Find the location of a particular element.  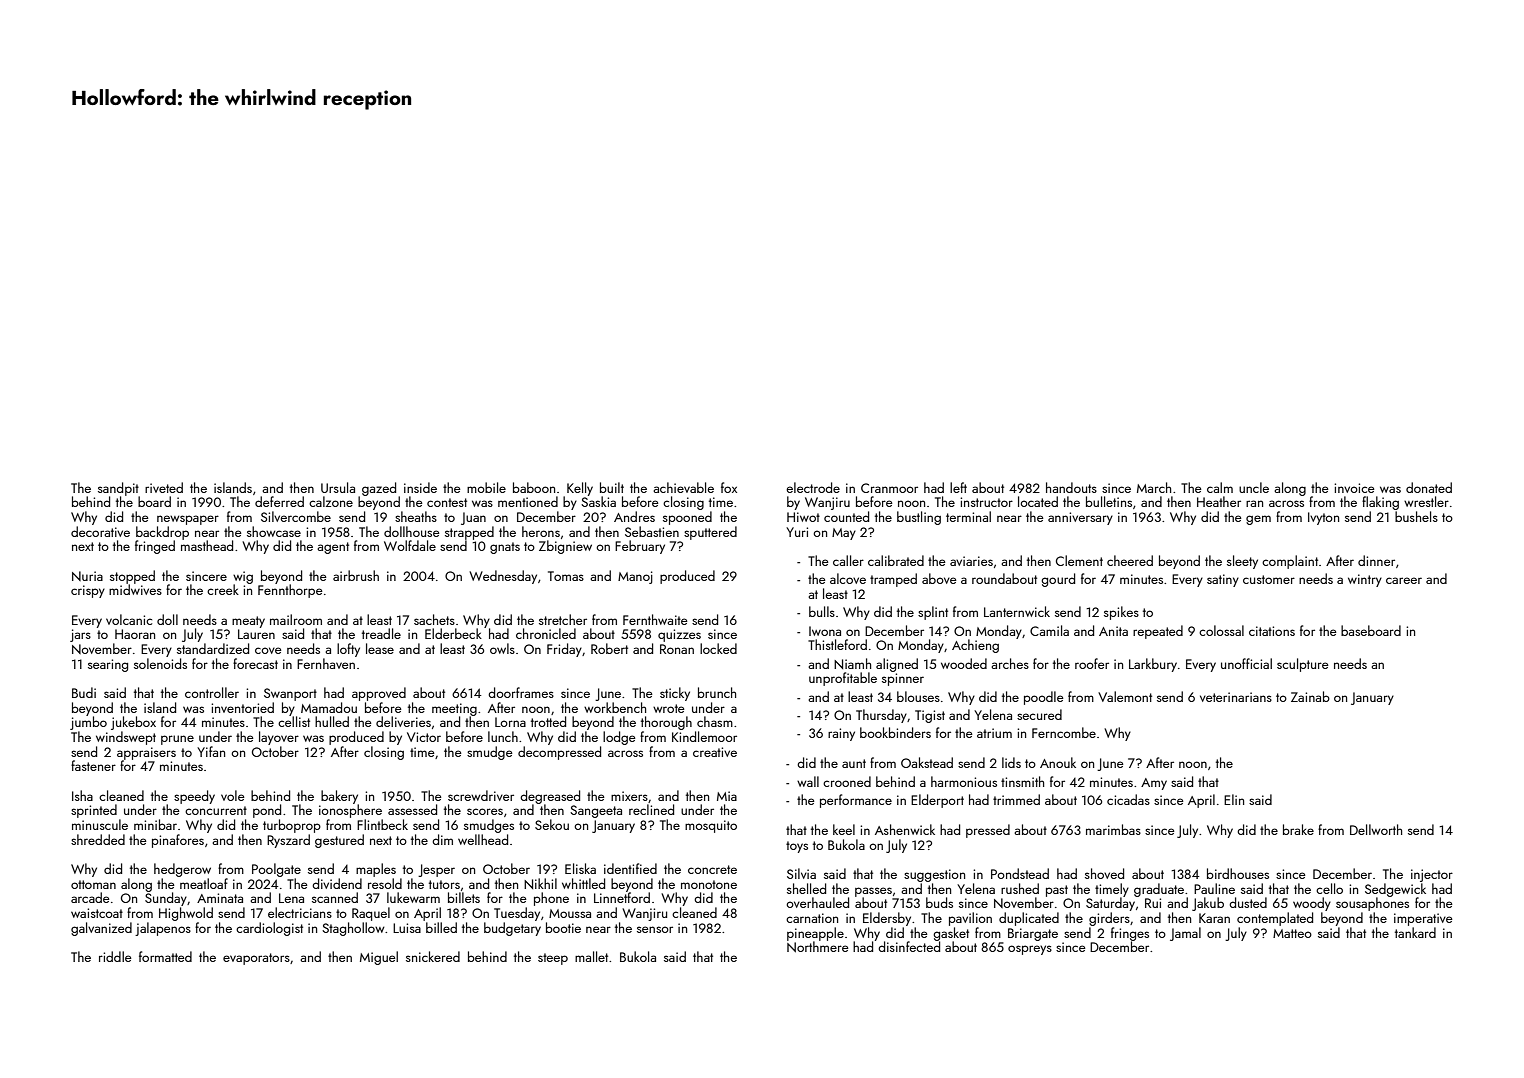

identified is located at coordinates (630, 868).
